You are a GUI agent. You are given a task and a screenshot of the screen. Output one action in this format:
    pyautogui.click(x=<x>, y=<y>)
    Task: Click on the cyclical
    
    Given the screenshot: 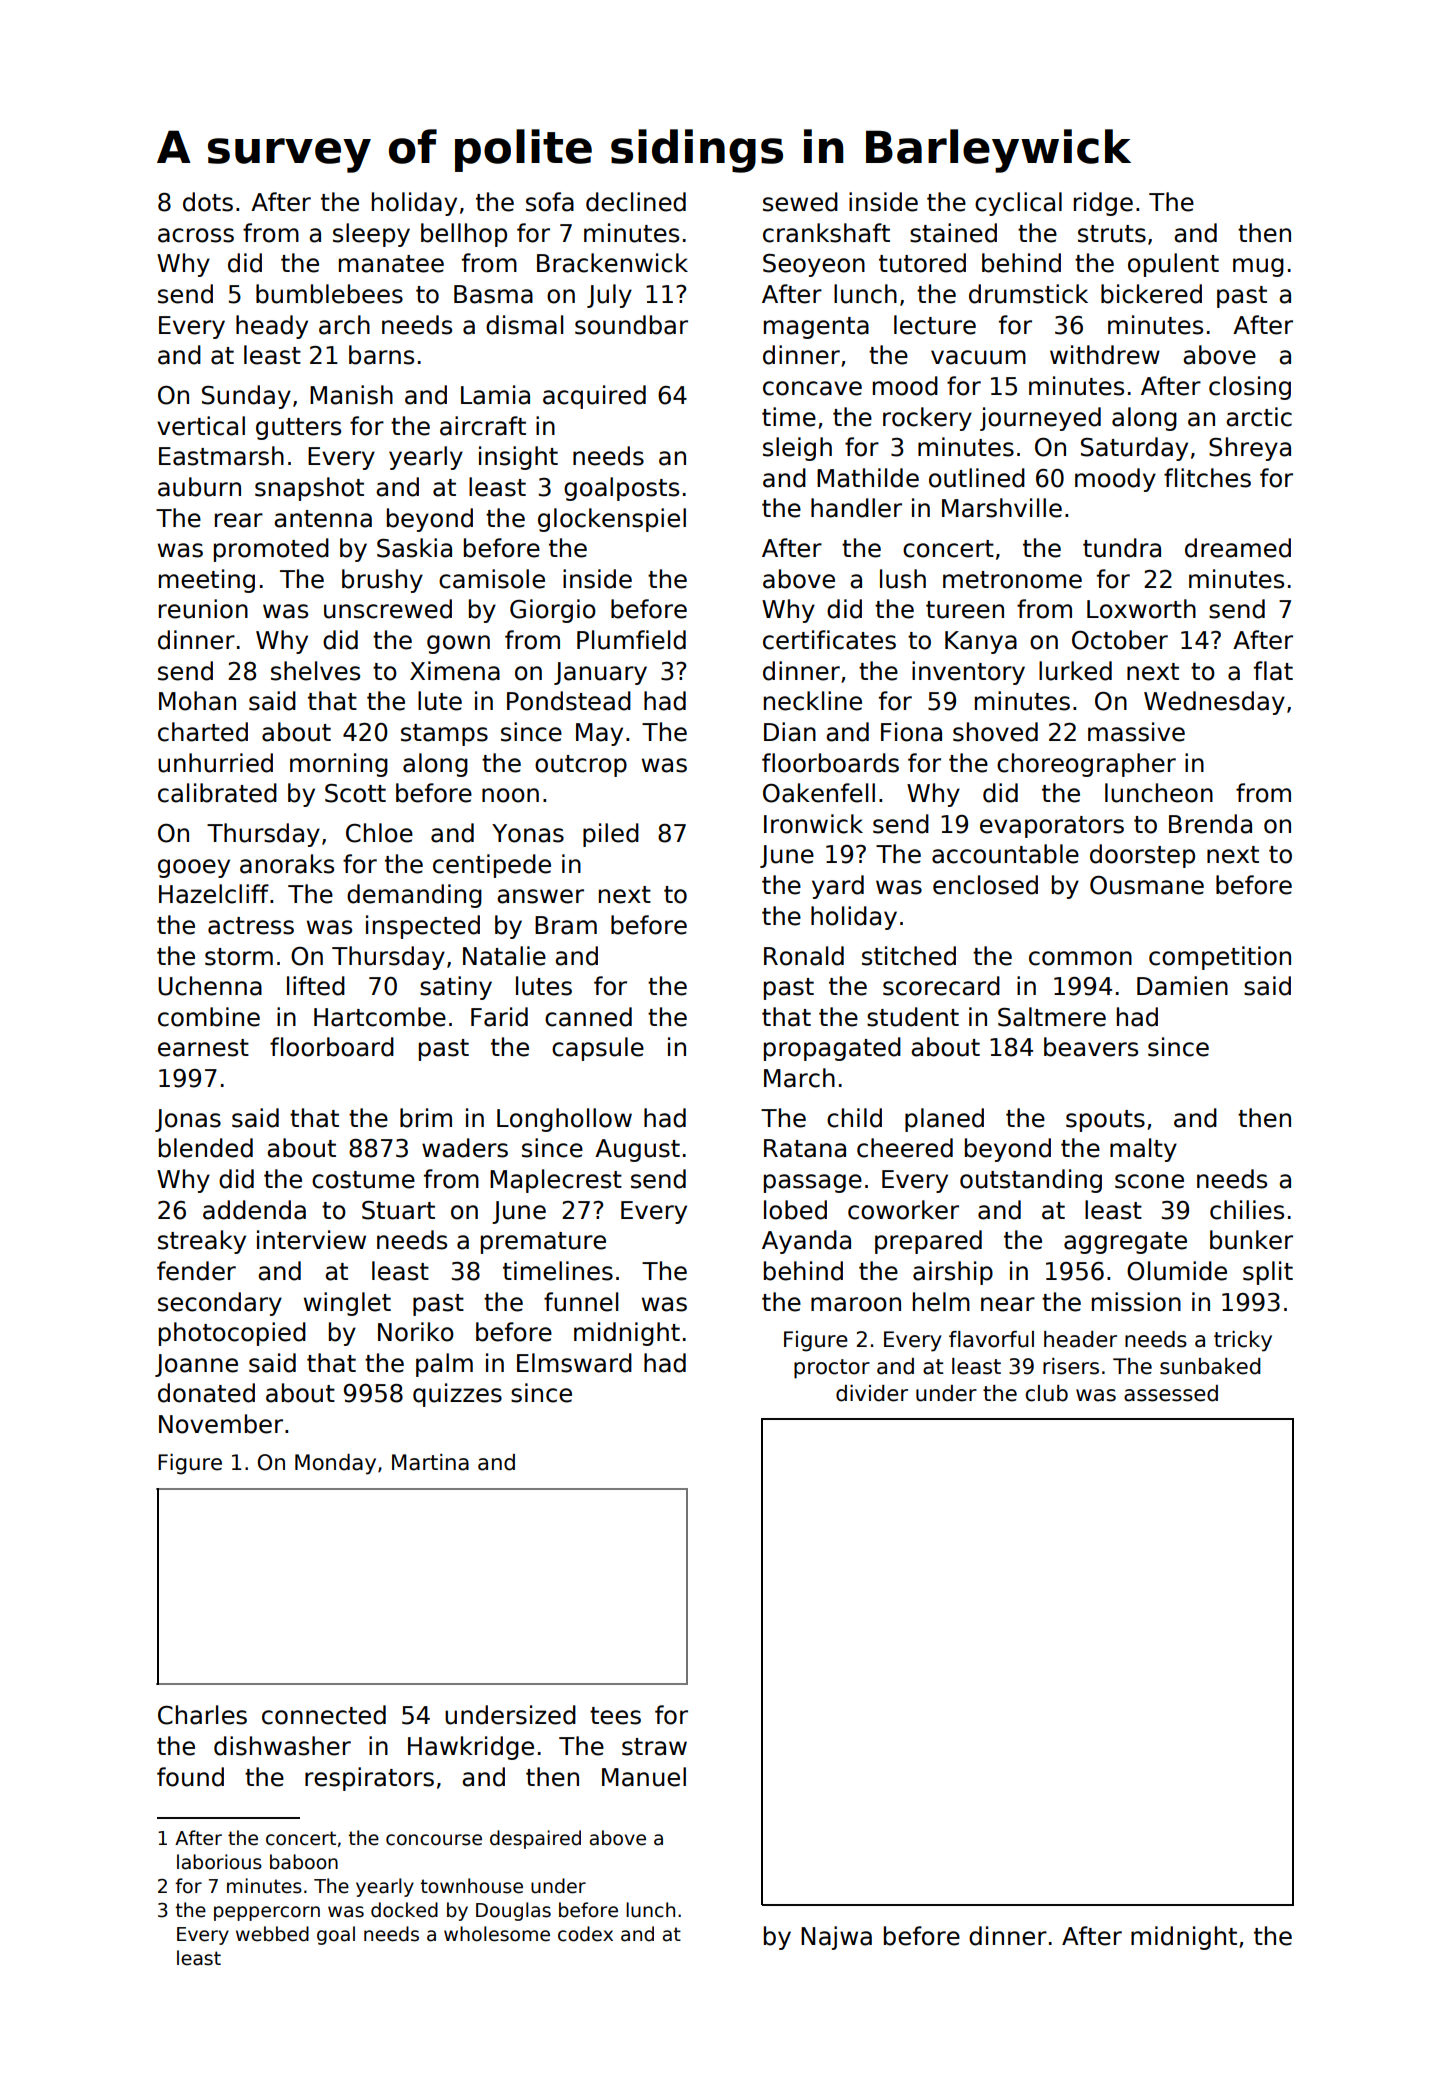 What is the action you would take?
    pyautogui.click(x=1018, y=204)
